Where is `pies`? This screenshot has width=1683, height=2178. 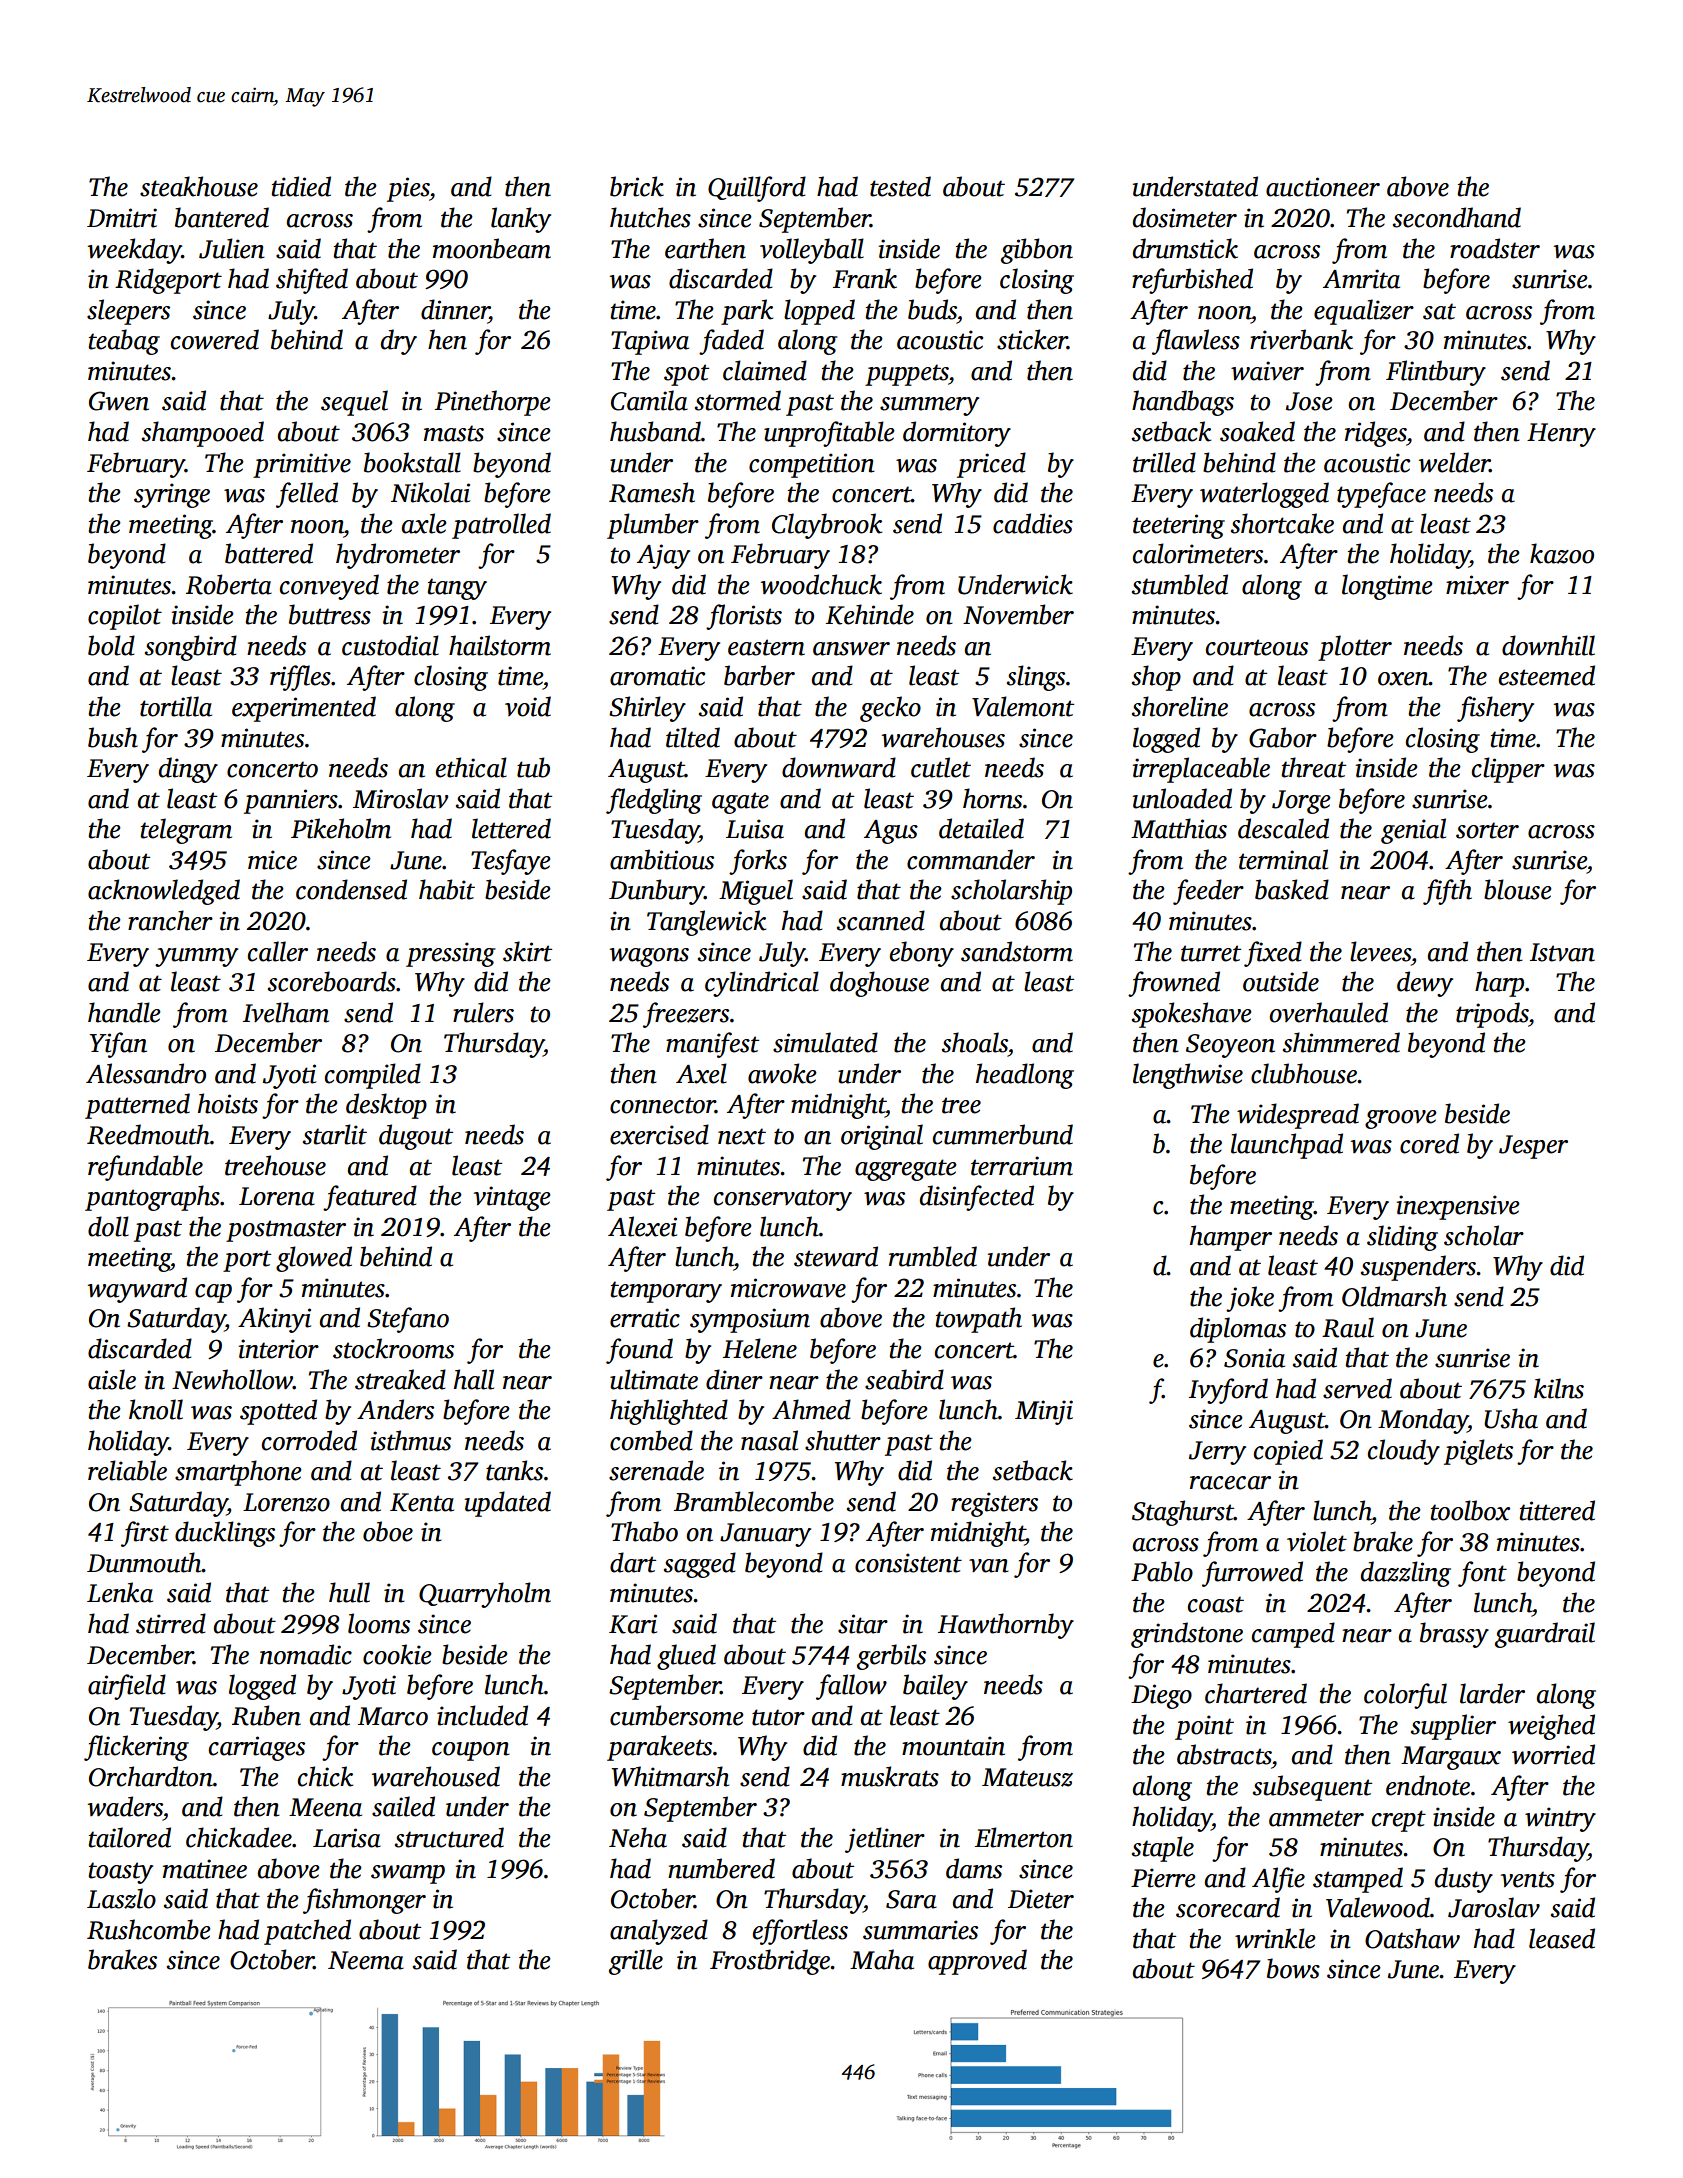 pies is located at coordinates (408, 189).
